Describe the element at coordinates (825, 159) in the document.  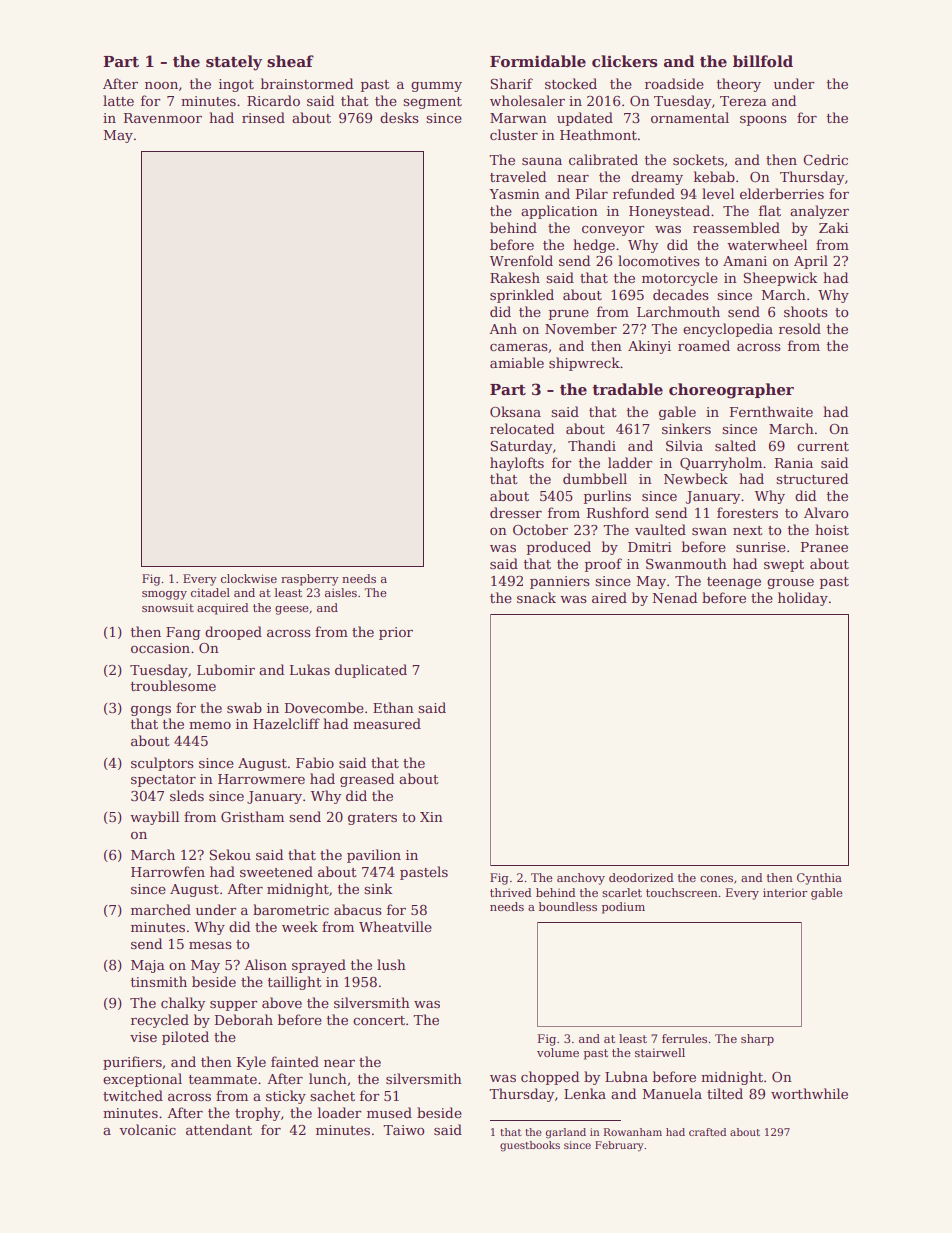
I see `Cedric` at that location.
